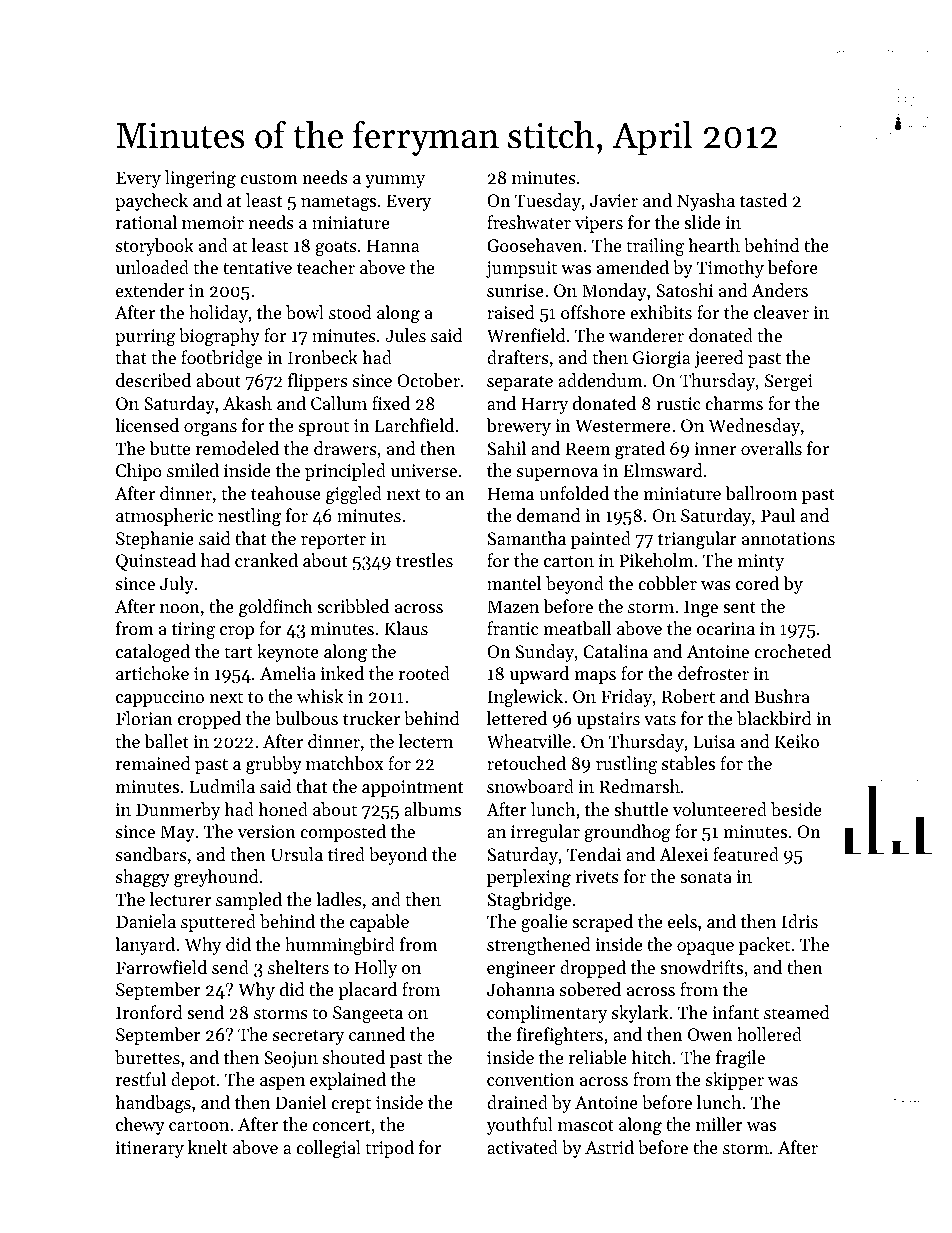 Image resolution: width=952 pixels, height=1233 pixels. What do you see at coordinates (153, 763) in the document?
I see `remained` at bounding box center [153, 763].
